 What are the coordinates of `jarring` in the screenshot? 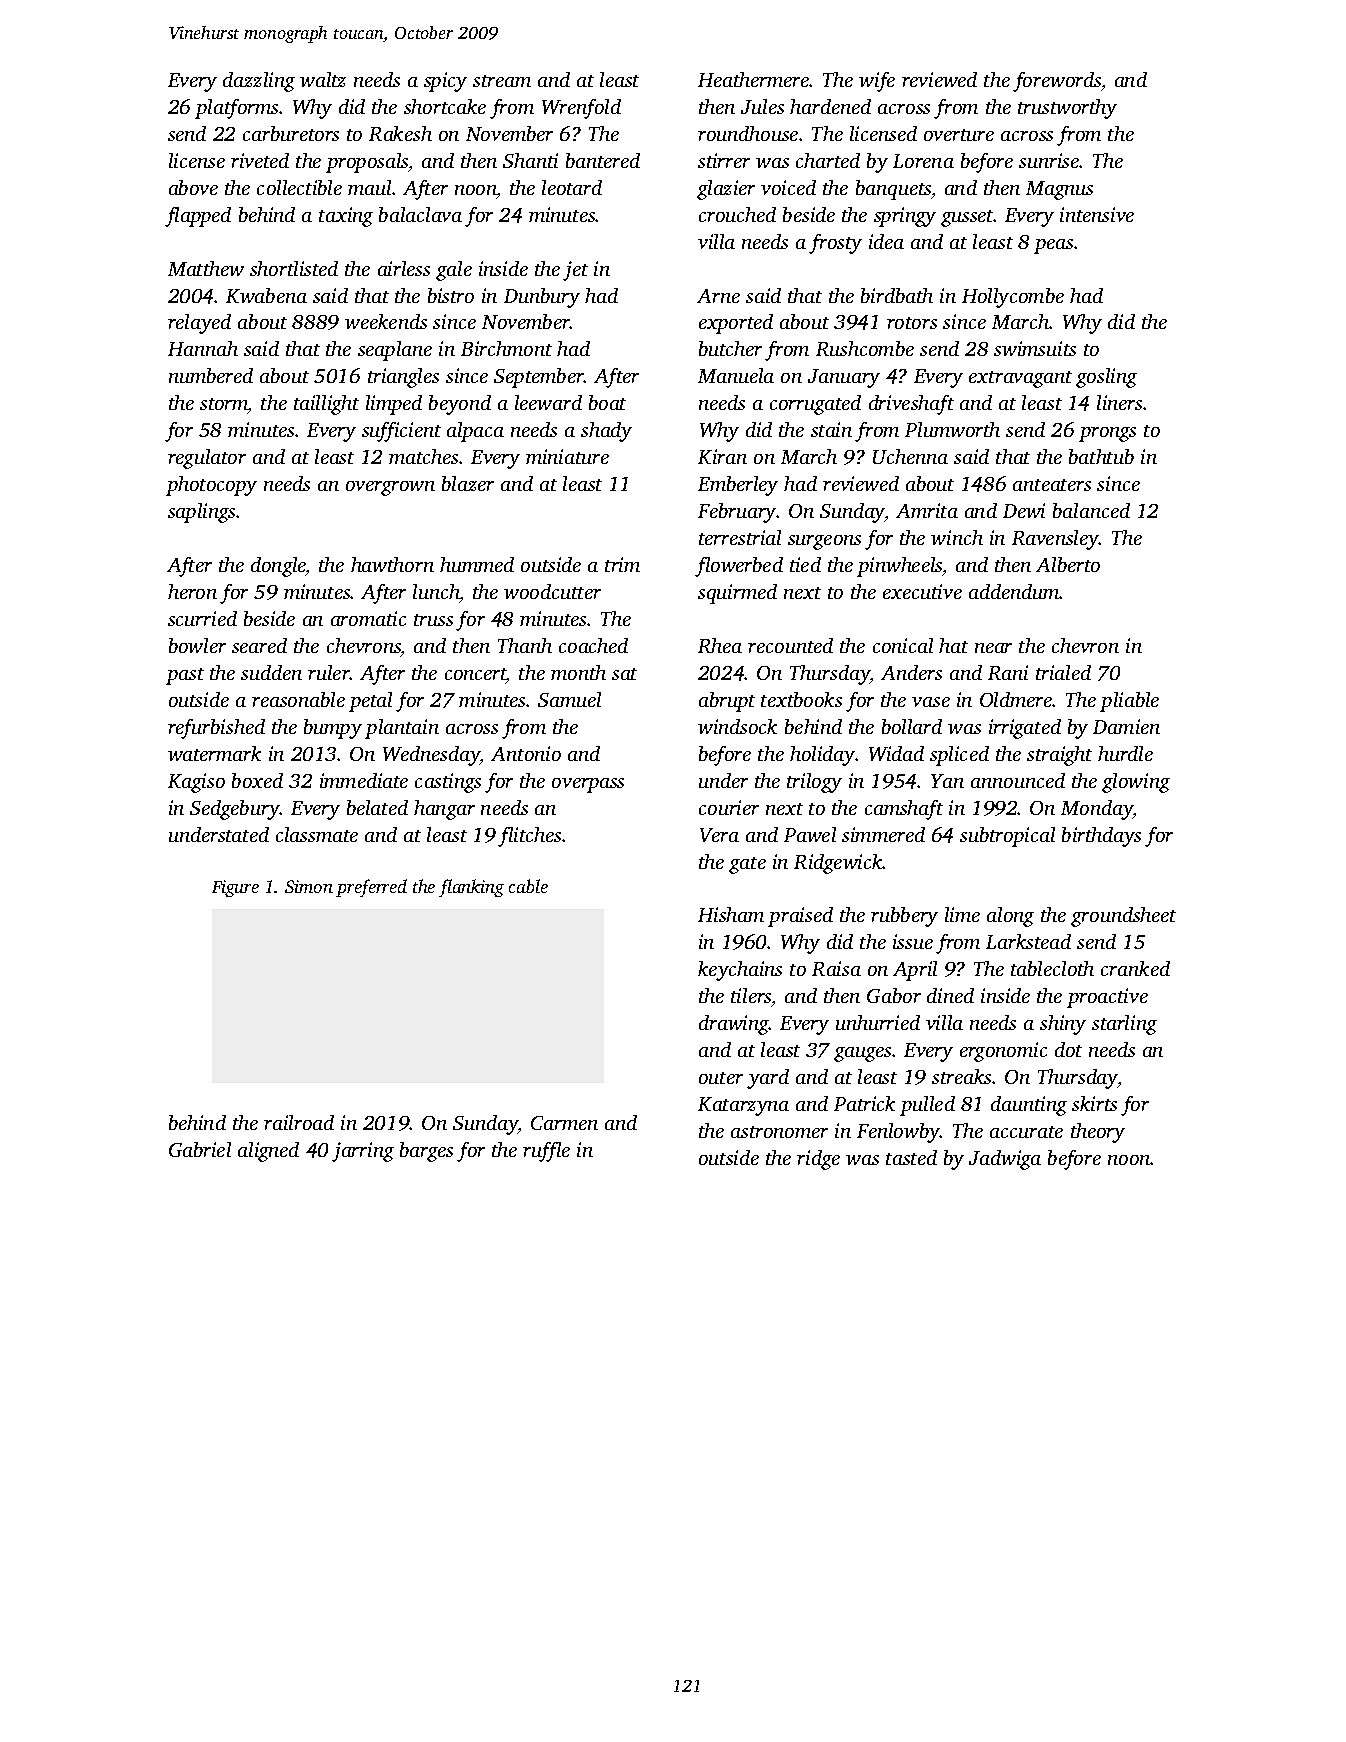 It's located at (363, 1152).
